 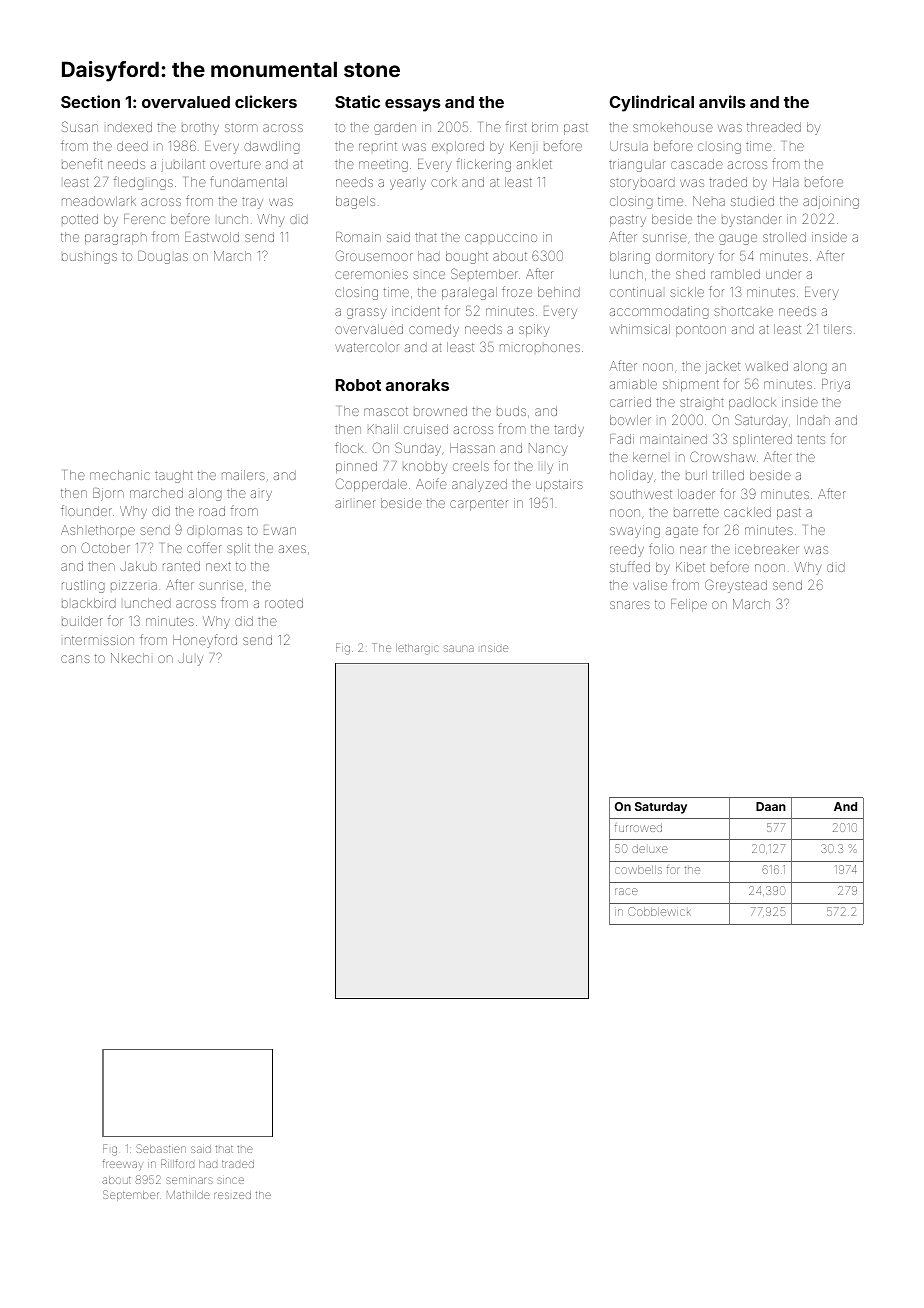 What do you see at coordinates (181, 566) in the screenshot?
I see `ranted` at bounding box center [181, 566].
